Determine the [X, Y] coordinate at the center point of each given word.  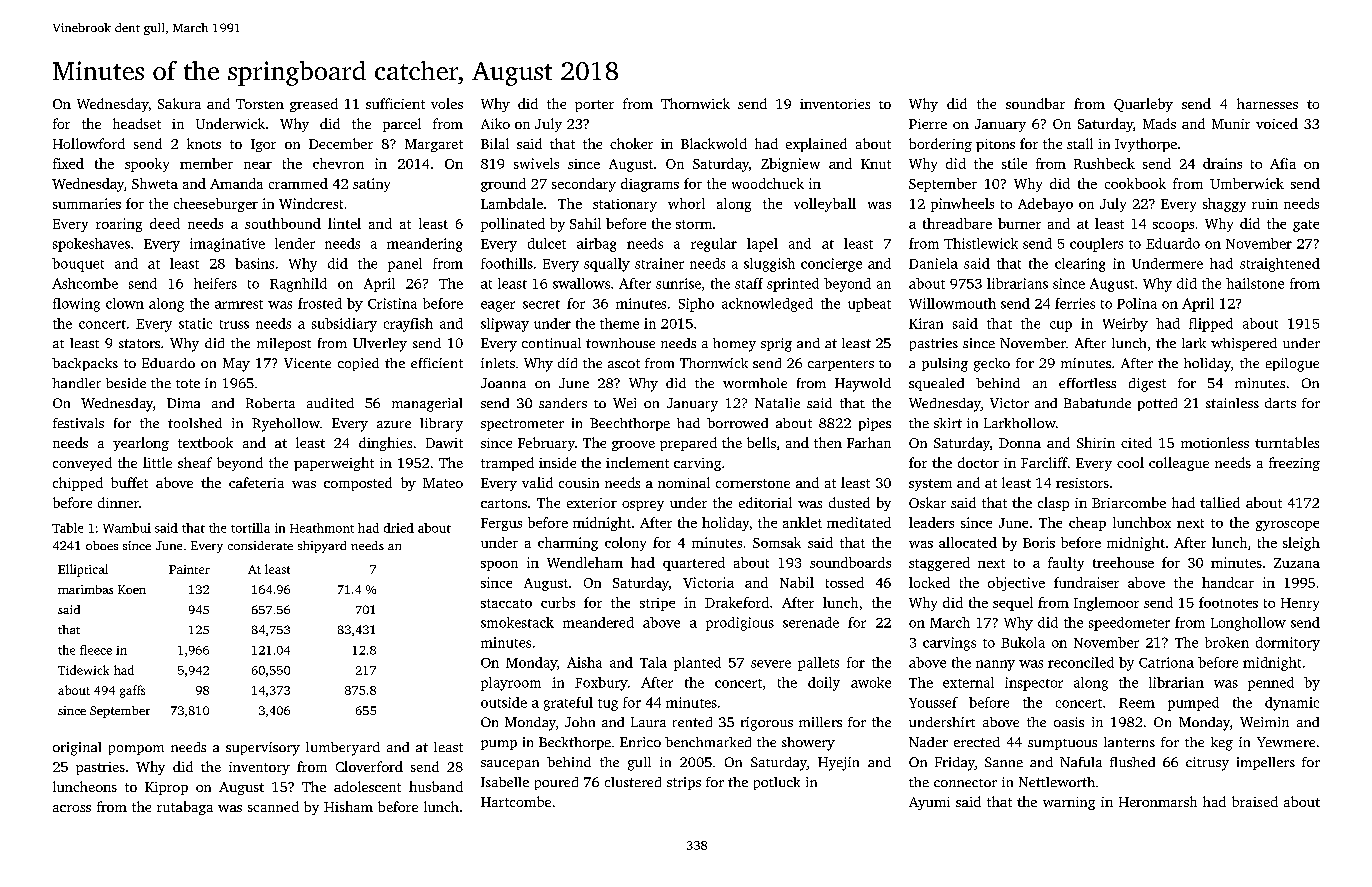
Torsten [260, 104]
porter [594, 106]
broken [1227, 642]
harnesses [1267, 103]
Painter [189, 569]
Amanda [236, 183]
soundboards [850, 562]
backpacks [85, 364]
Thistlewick [981, 243]
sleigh [1301, 544]
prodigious [740, 624]
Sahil [585, 223]
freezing [1294, 464]
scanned [273, 806]
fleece [96, 650]
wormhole [755, 383]
